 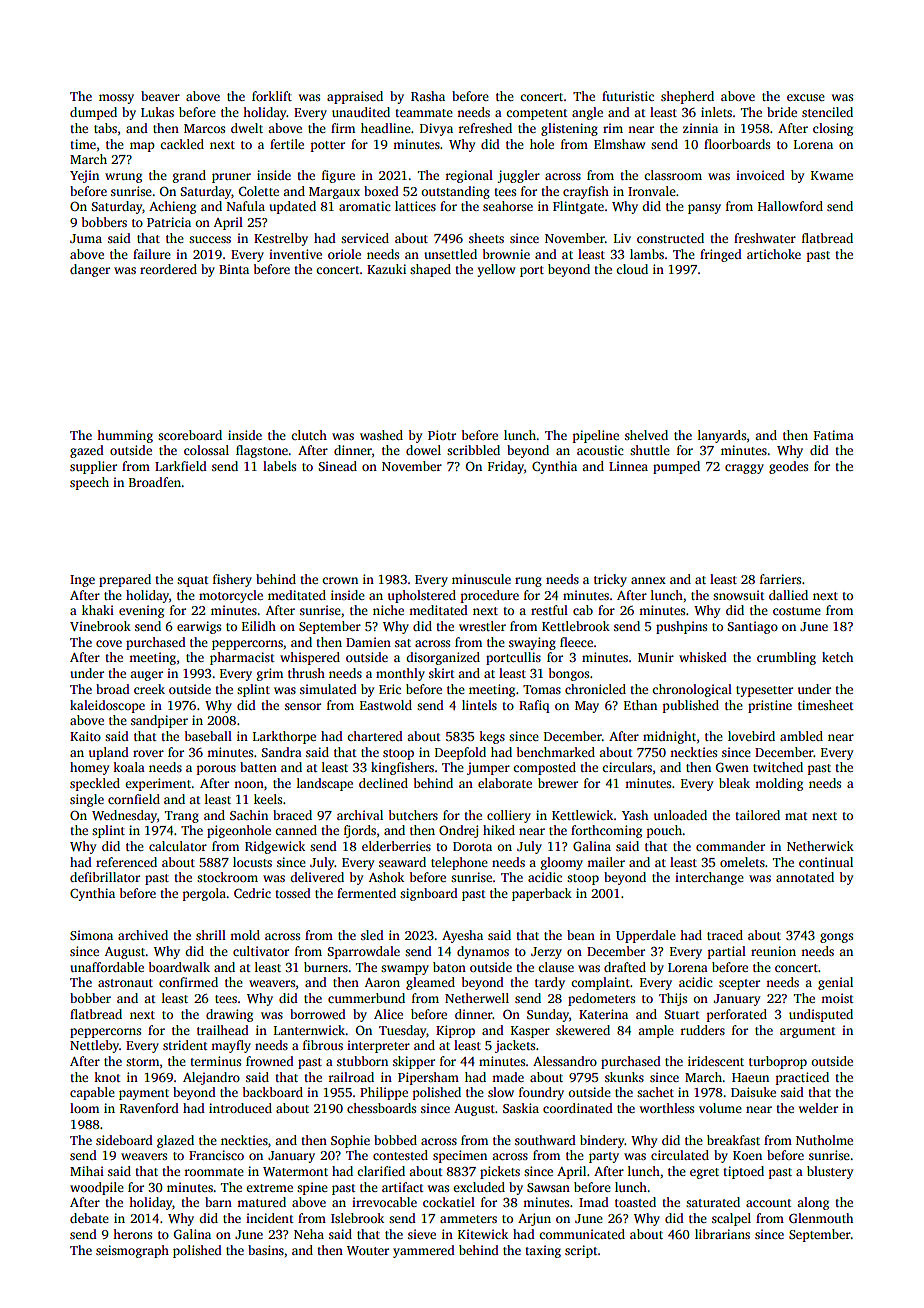 I want to click on dallied, so click(x=788, y=595).
